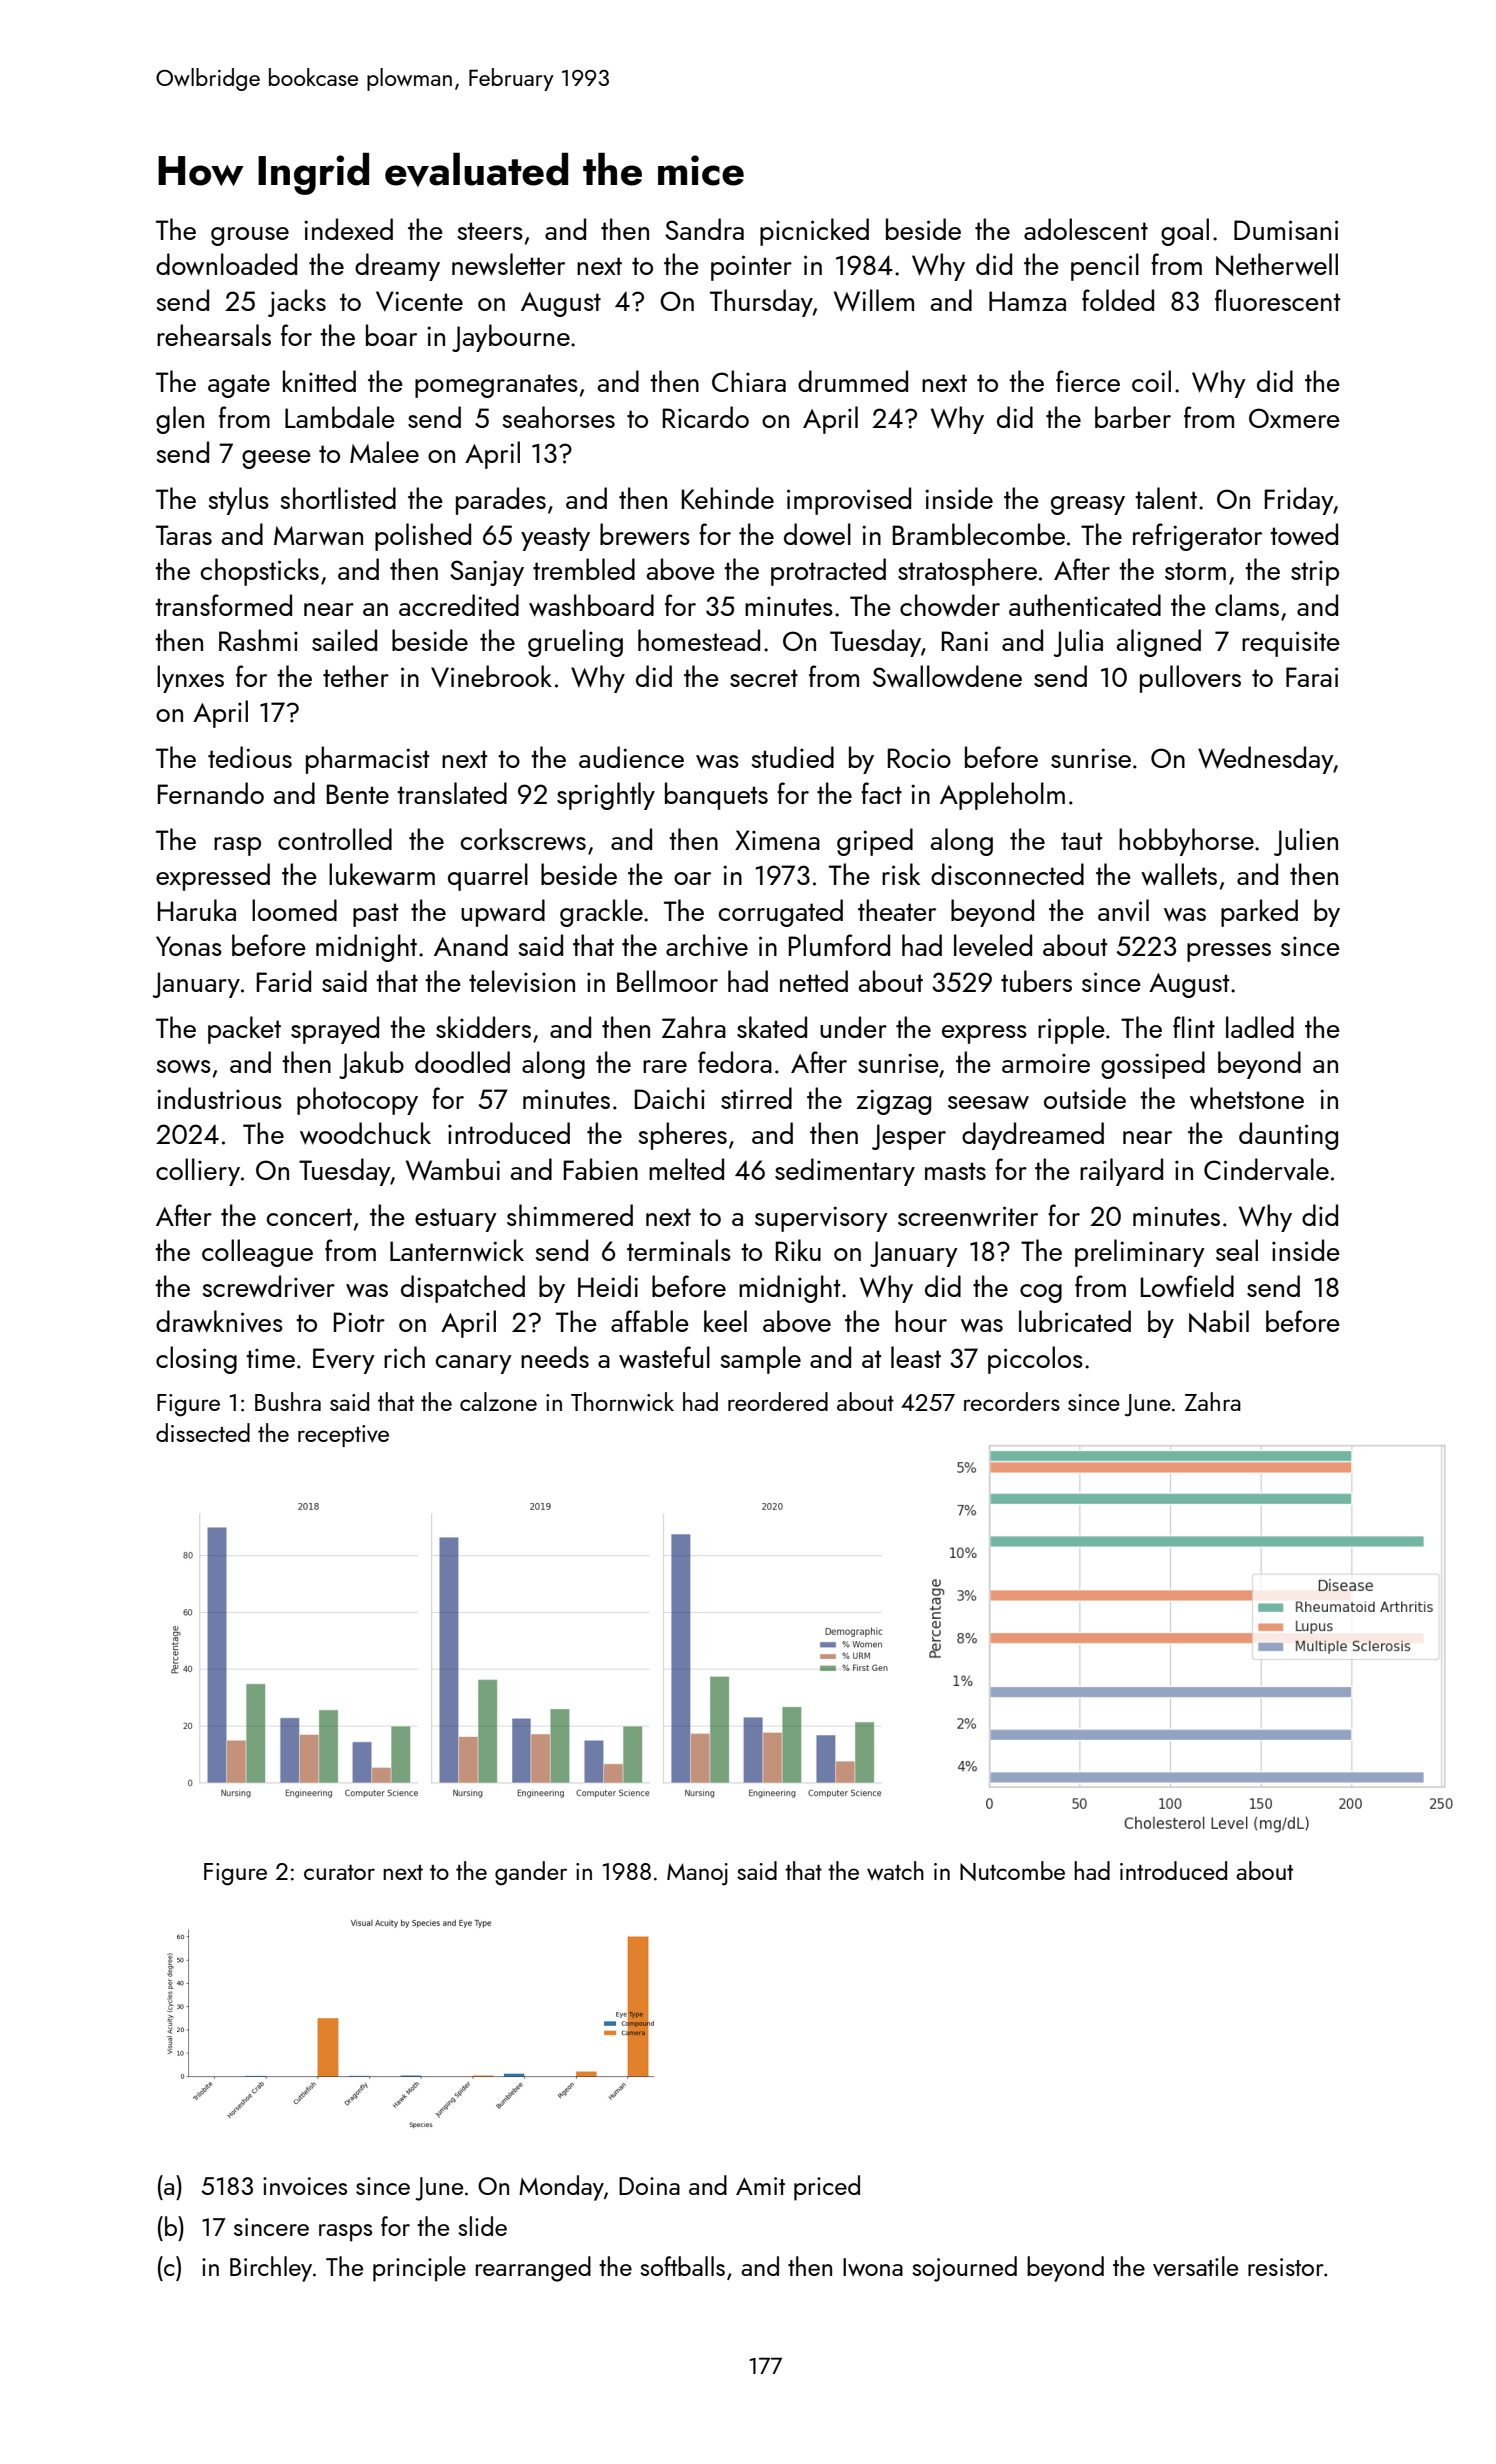 The width and height of the image is (1496, 2464). Describe the element at coordinates (979, 534) in the image. I see `Bramblecombe` at that location.
